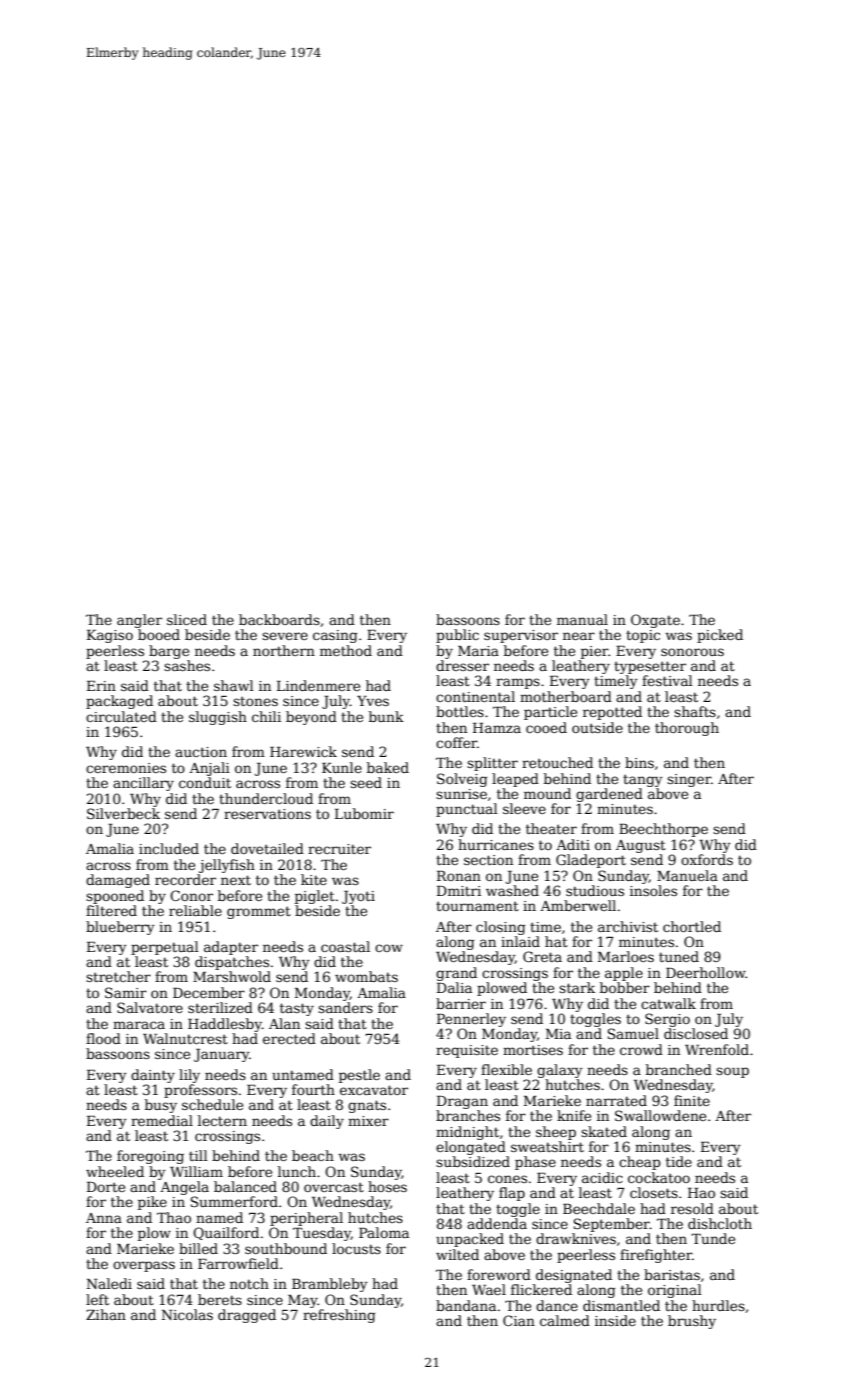 This document has height=1400, width=849. I want to click on Greta, so click(542, 956).
